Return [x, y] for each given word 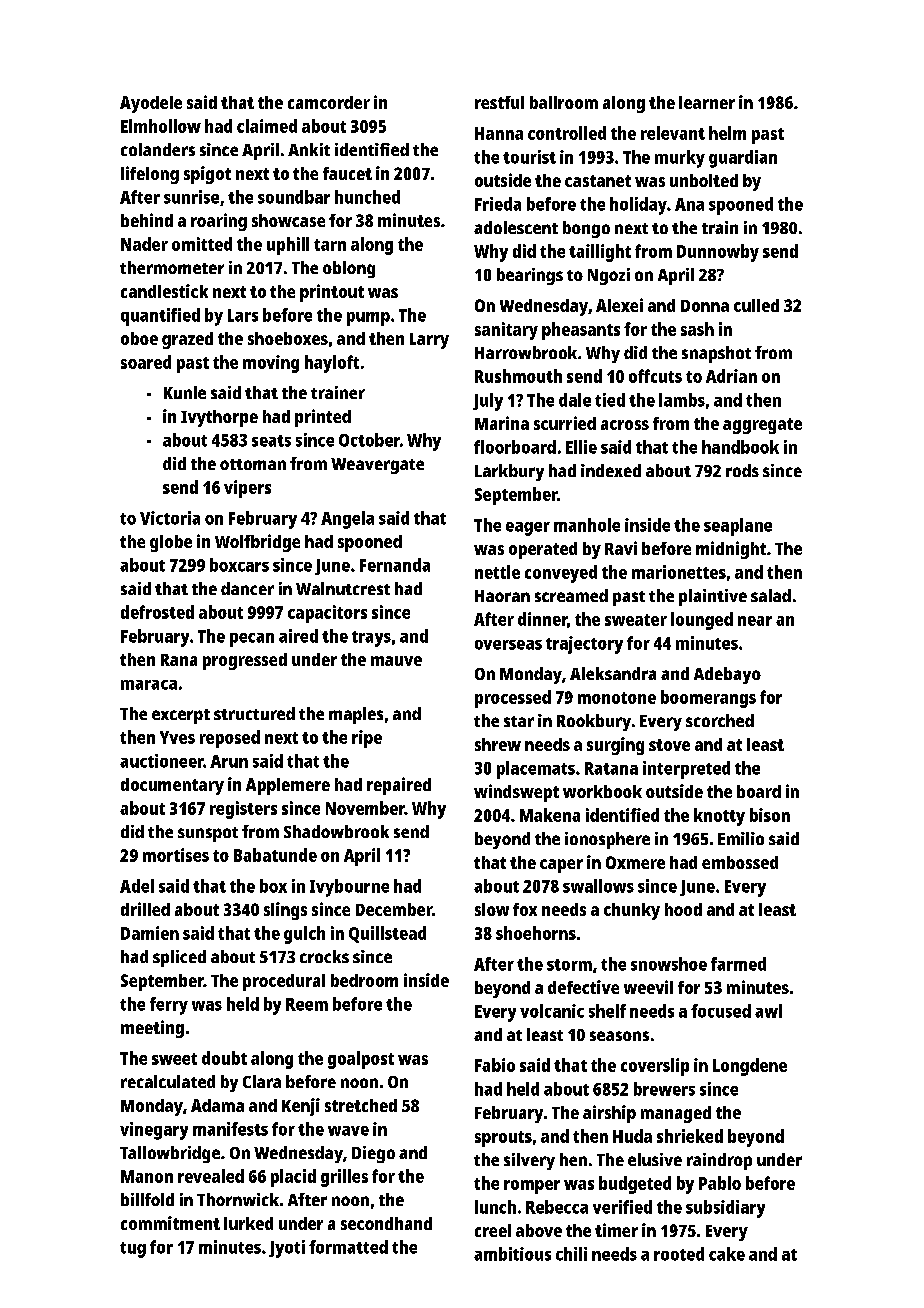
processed [513, 699]
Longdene [750, 1067]
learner [707, 102]
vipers [247, 489]
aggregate [762, 426]
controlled [567, 133]
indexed [611, 470]
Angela [347, 520]
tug [133, 1250]
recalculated [168, 1081]
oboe [139, 338]
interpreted [686, 770]
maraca [149, 685]
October [369, 440]
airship [609, 1114]
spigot [207, 175]
